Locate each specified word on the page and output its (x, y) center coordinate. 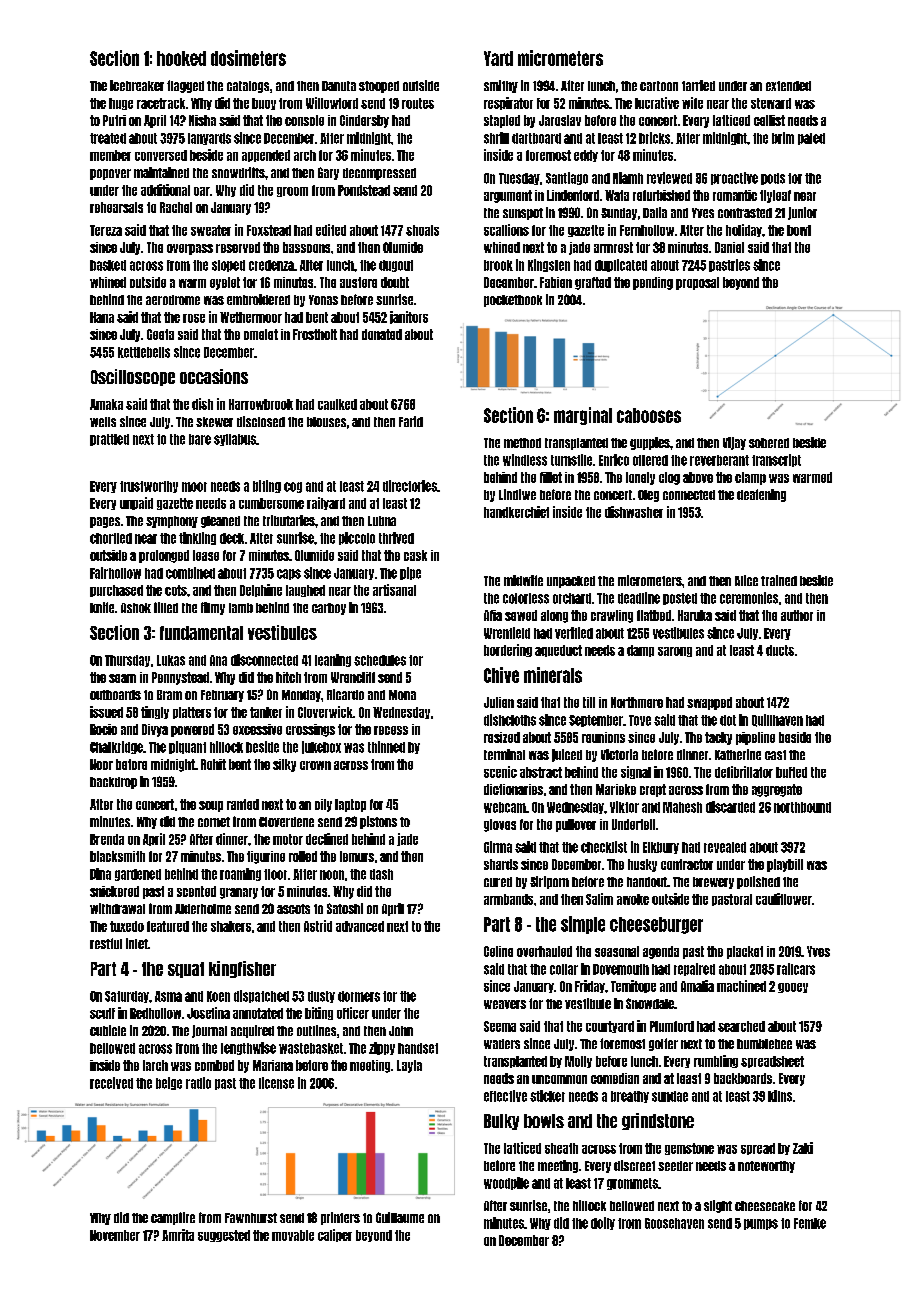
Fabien (556, 282)
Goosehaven (674, 1223)
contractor (687, 864)
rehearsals (116, 207)
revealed (725, 847)
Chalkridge (116, 747)
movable (293, 1235)
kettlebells (144, 352)
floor (275, 874)
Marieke (616, 789)
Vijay (734, 443)
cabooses (649, 415)
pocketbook (513, 301)
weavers (505, 1004)
